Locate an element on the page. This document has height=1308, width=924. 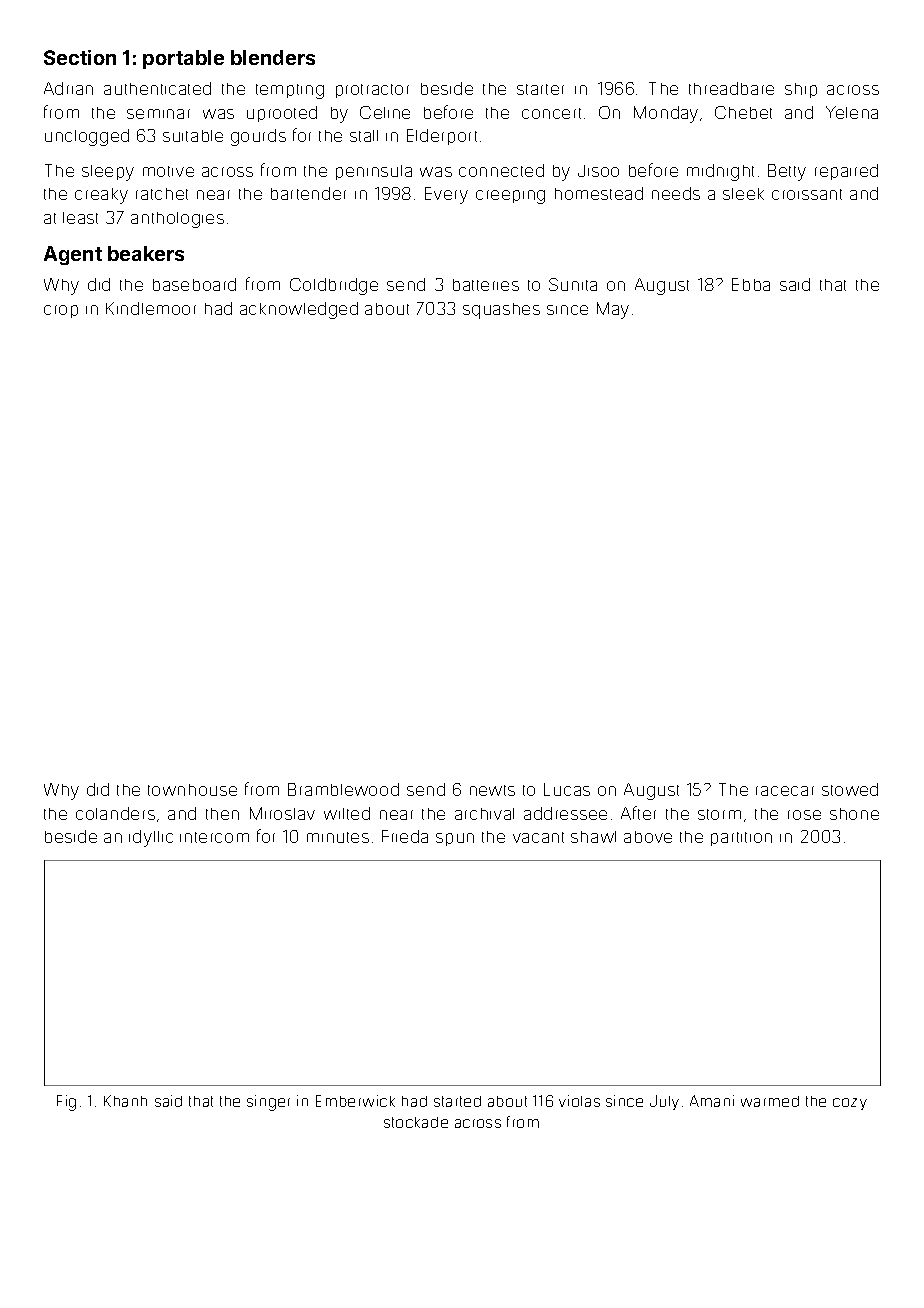
Betty is located at coordinates (787, 172).
